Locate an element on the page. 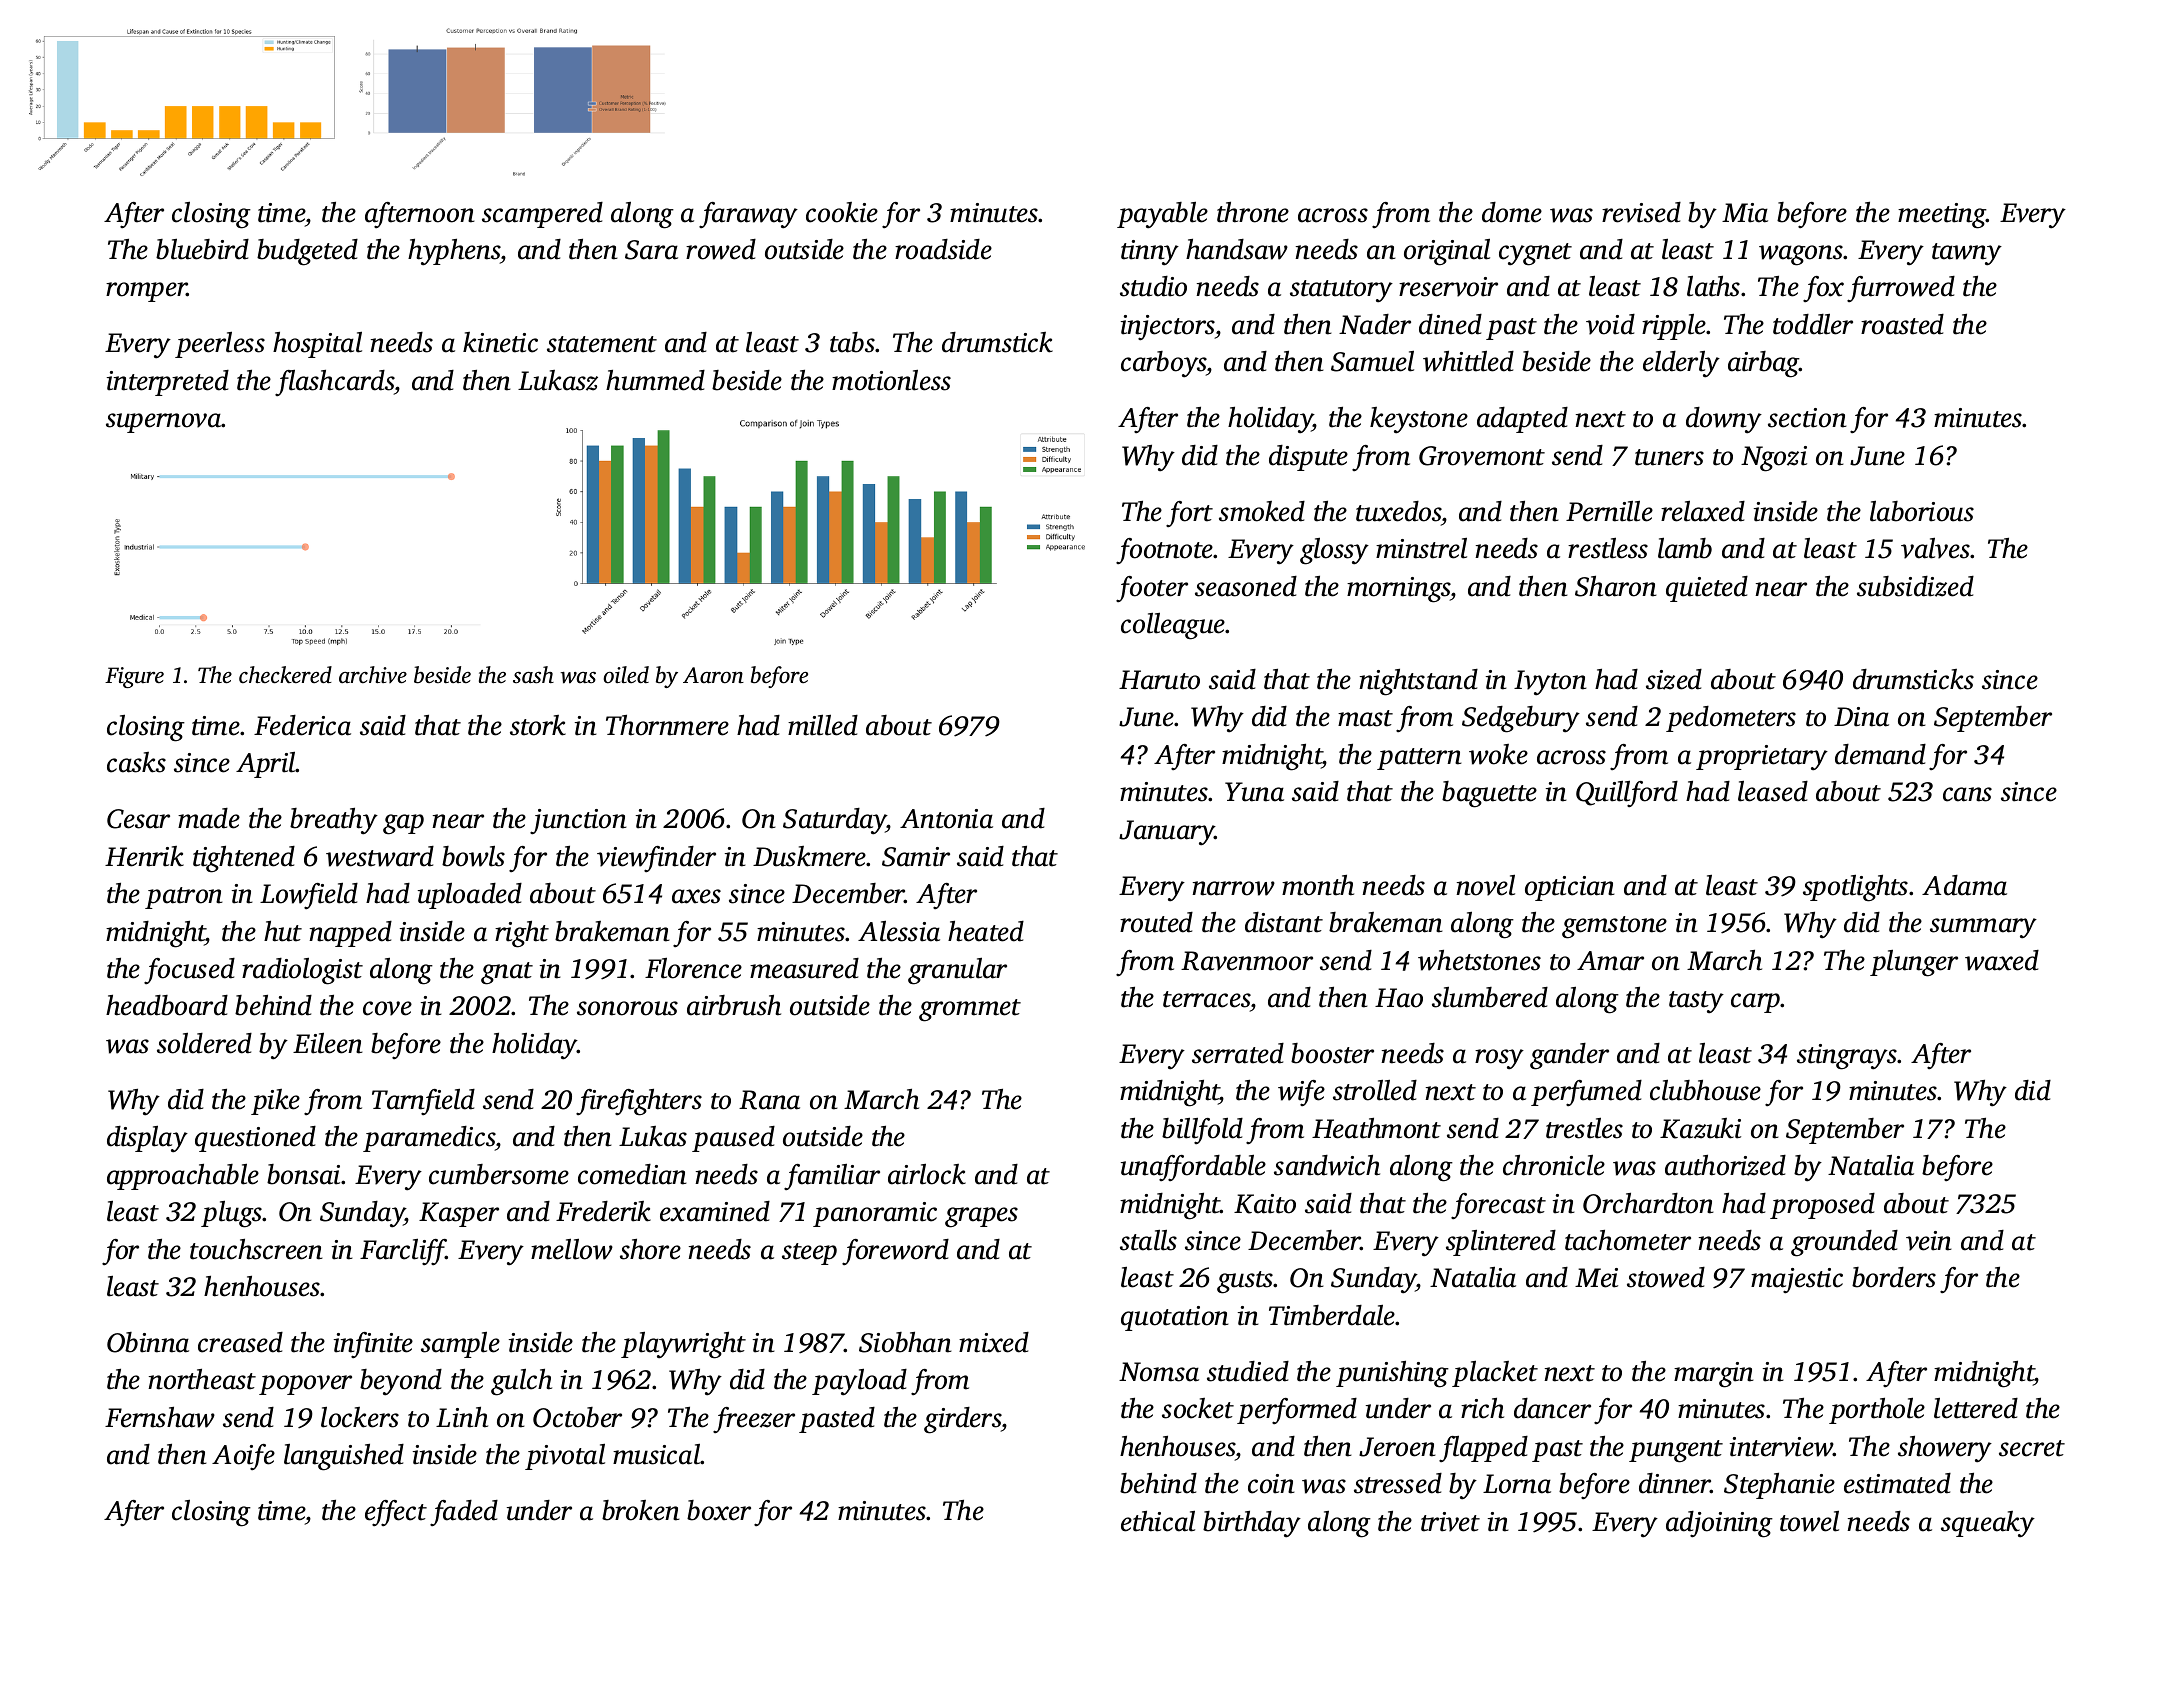  tabs is located at coordinates (852, 342).
